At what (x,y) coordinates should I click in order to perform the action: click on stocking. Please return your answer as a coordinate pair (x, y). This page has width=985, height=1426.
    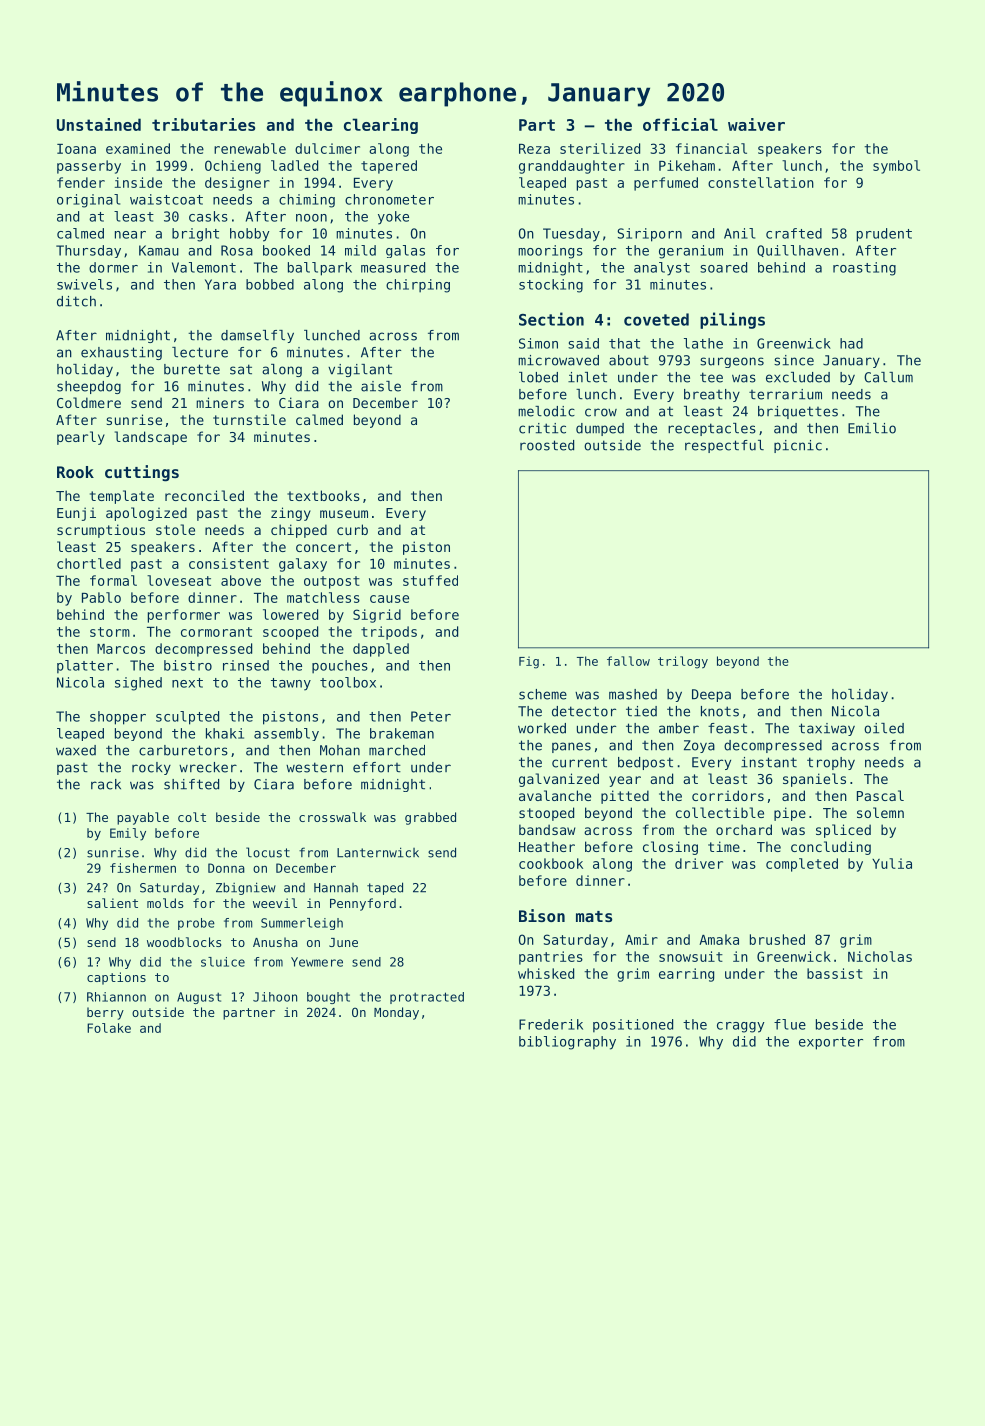
    Looking at the image, I should click on (551, 286).
